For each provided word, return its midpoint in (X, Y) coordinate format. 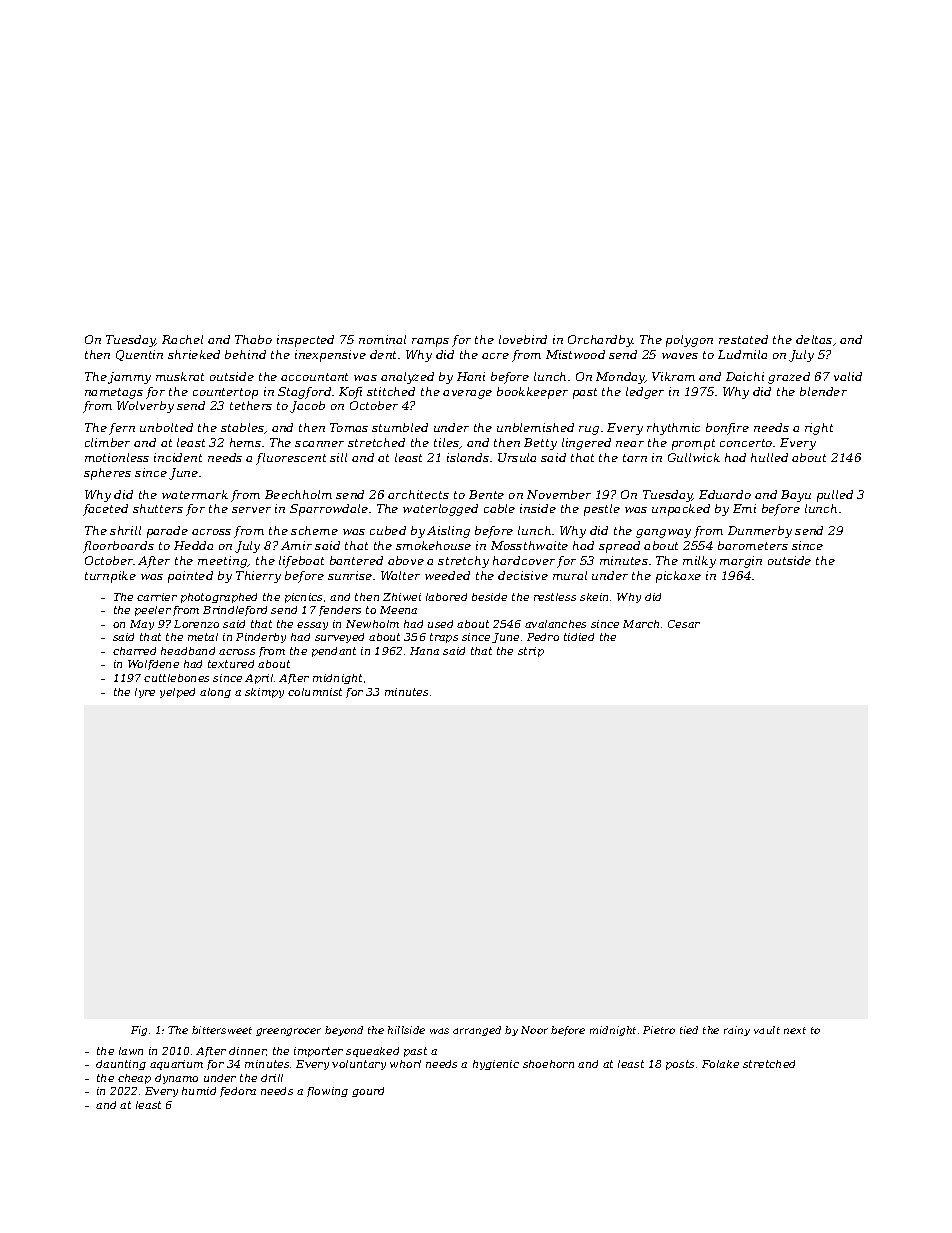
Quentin (139, 355)
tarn (635, 458)
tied (689, 1030)
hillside (406, 1030)
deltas (814, 339)
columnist (315, 692)
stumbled (400, 427)
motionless (117, 457)
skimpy (264, 693)
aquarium (176, 1065)
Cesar (684, 624)
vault (767, 1030)
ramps (430, 342)
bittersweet (222, 1030)
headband (188, 651)
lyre (145, 693)
